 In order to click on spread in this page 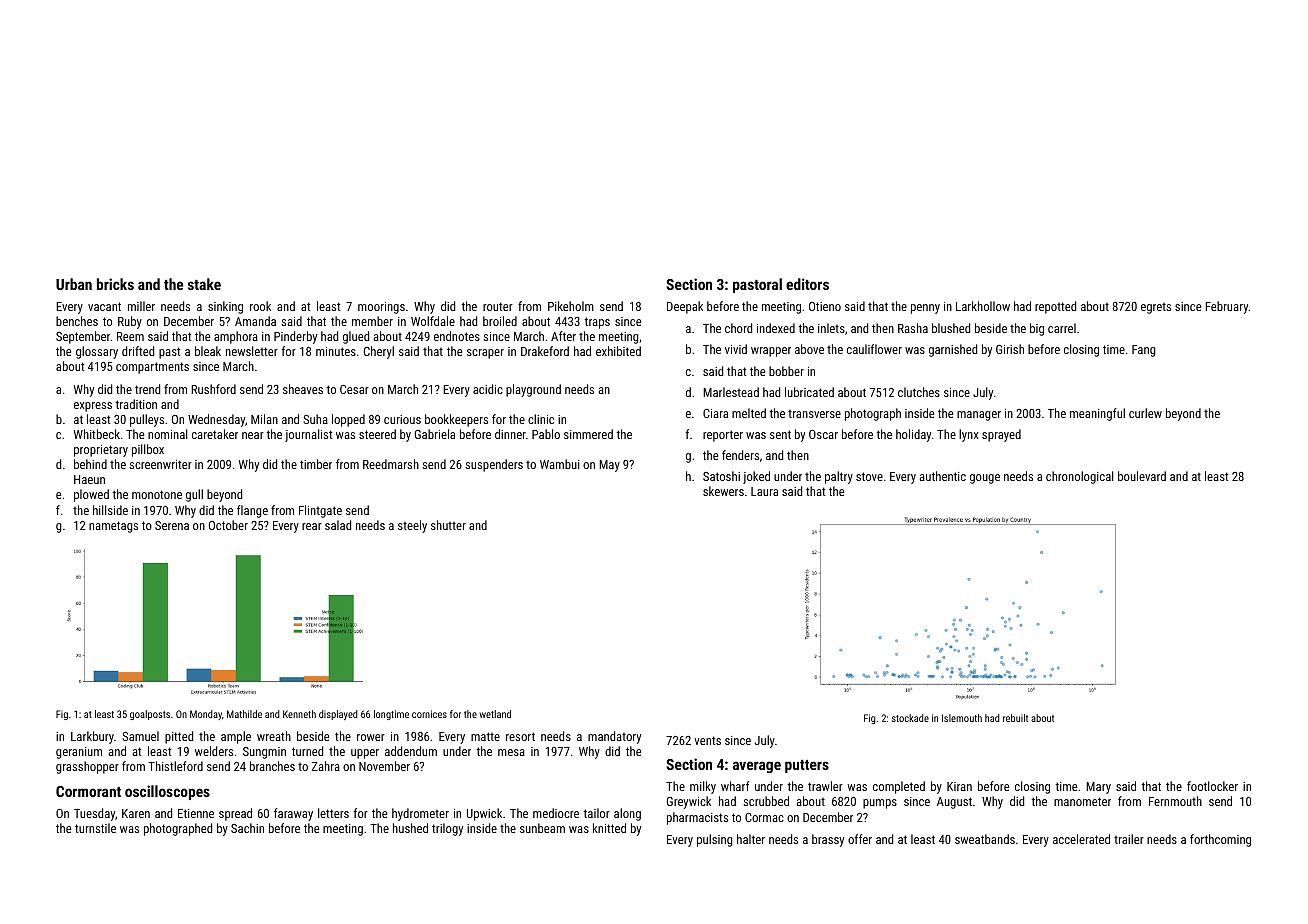, I will do `click(235, 814)`.
